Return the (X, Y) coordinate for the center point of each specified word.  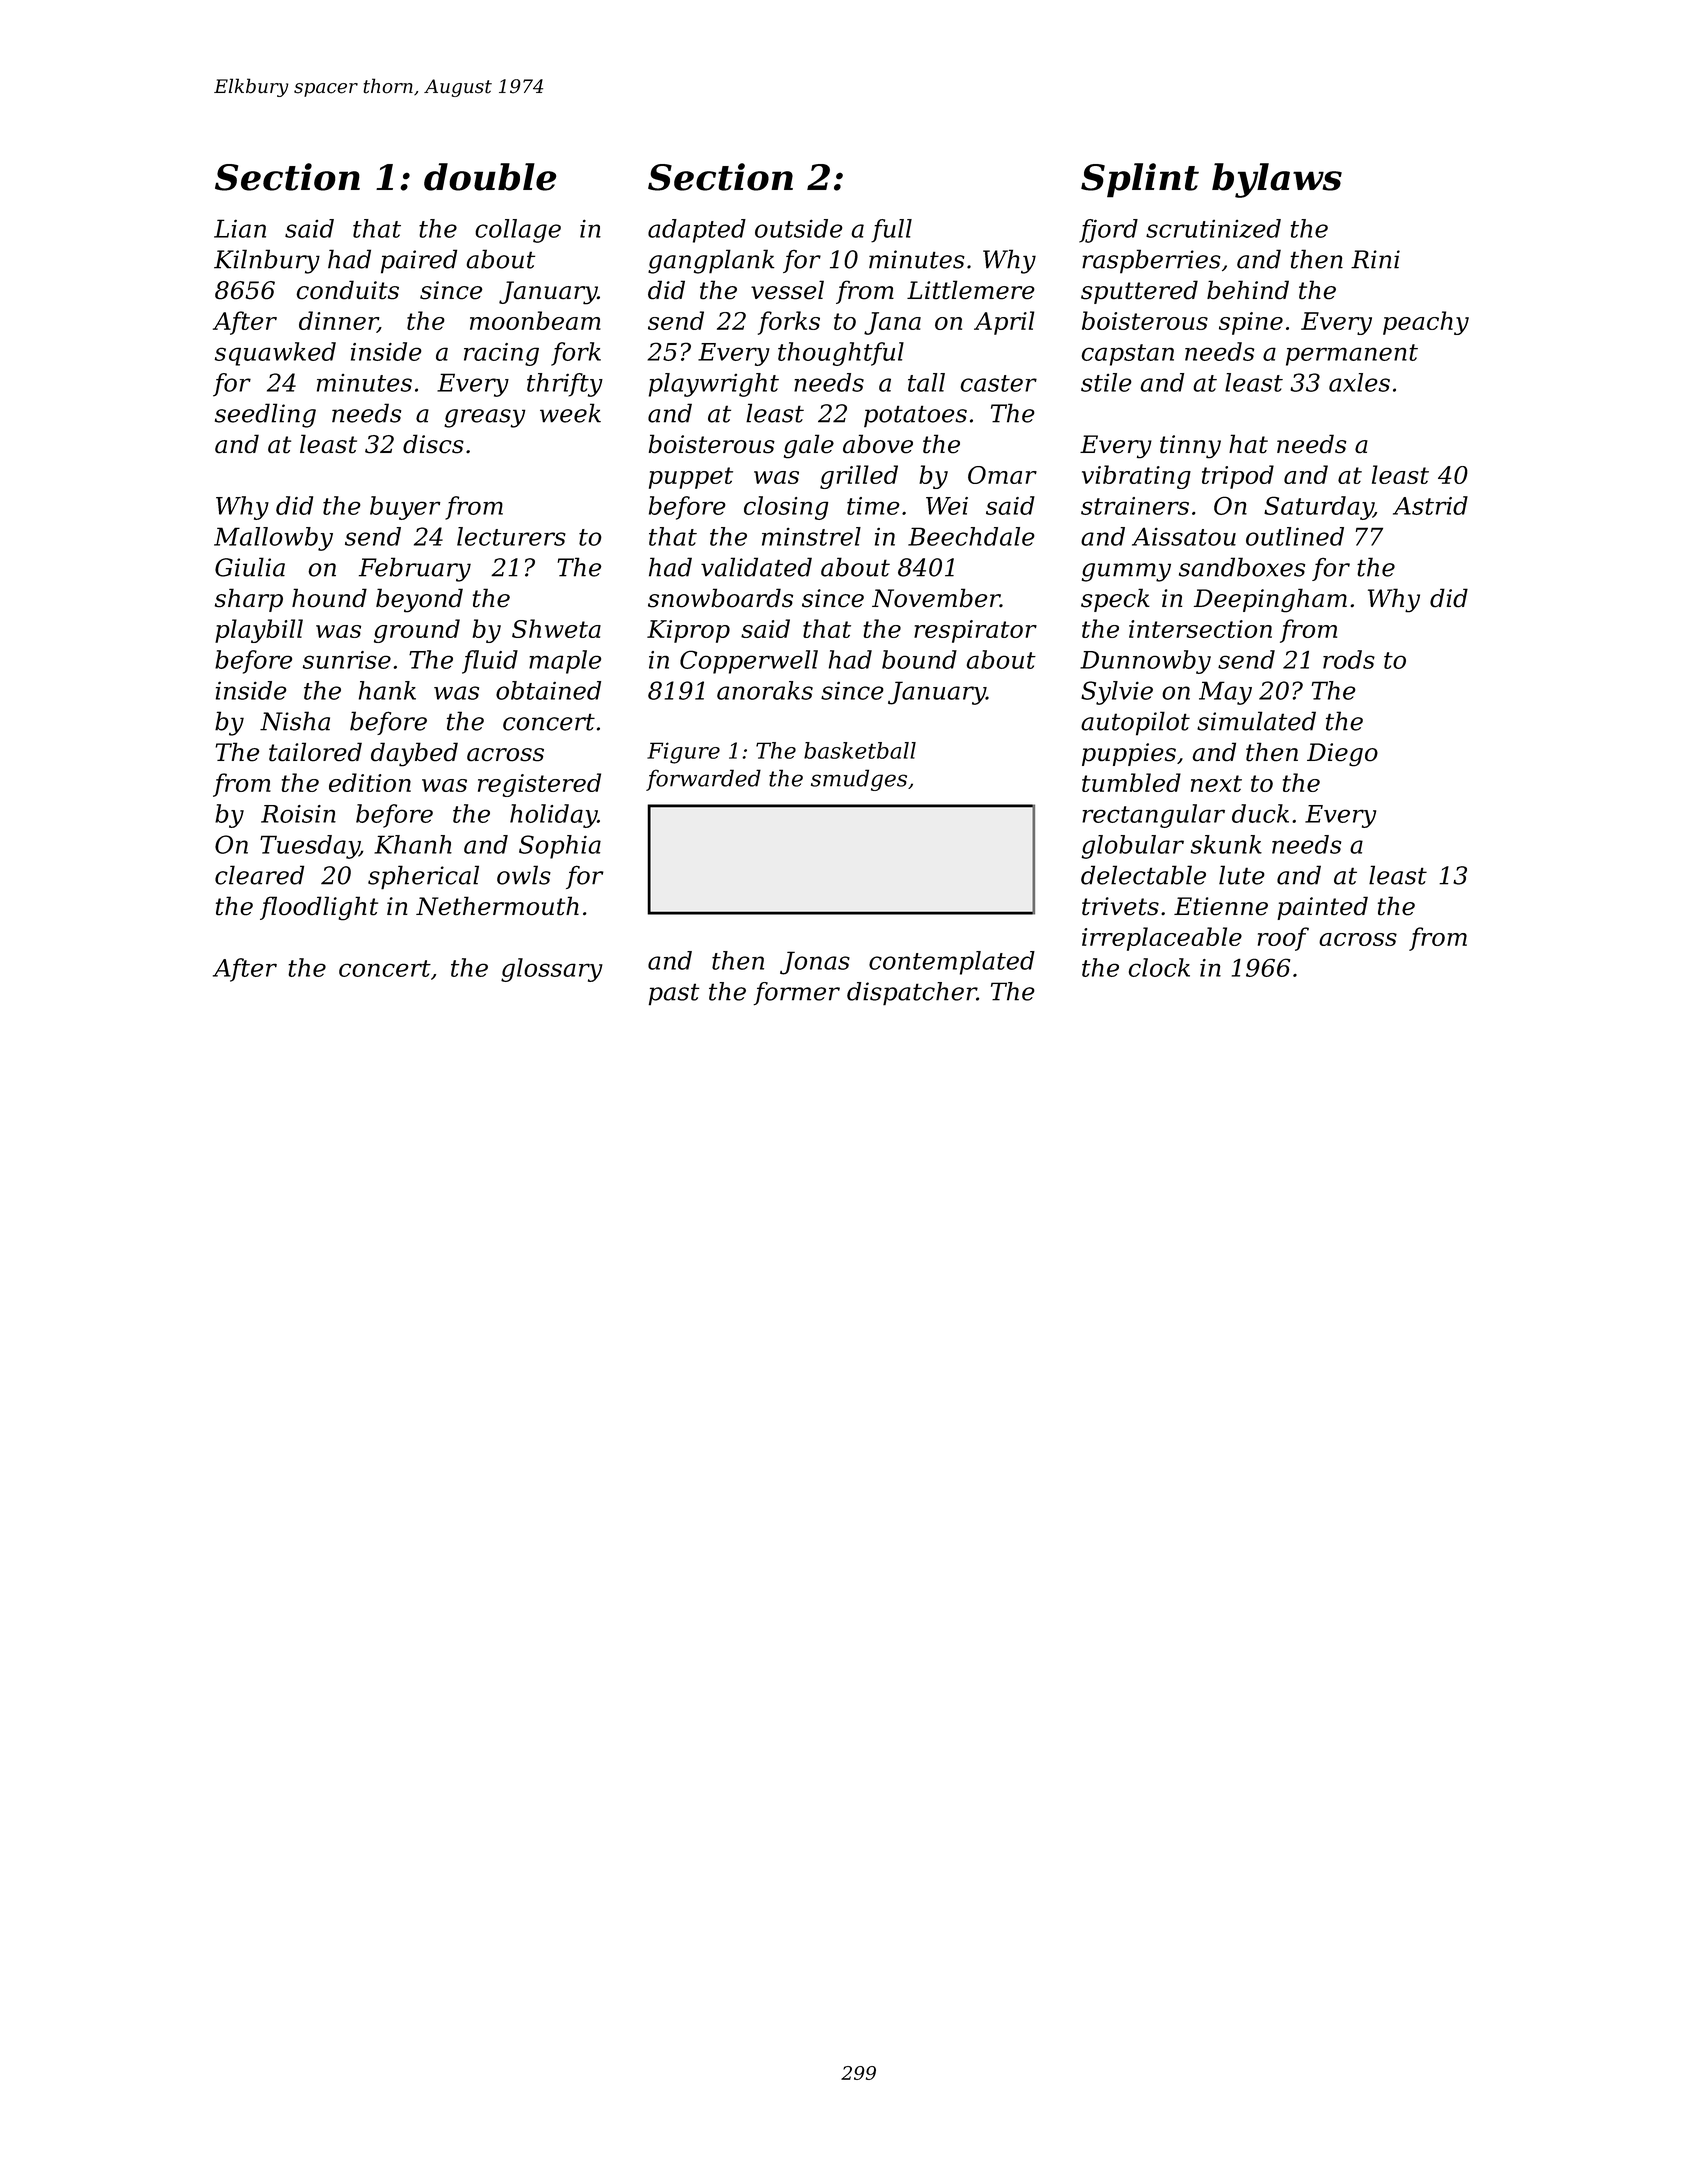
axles (1359, 382)
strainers (1135, 506)
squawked (275, 354)
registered (539, 785)
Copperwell (749, 662)
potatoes (915, 416)
